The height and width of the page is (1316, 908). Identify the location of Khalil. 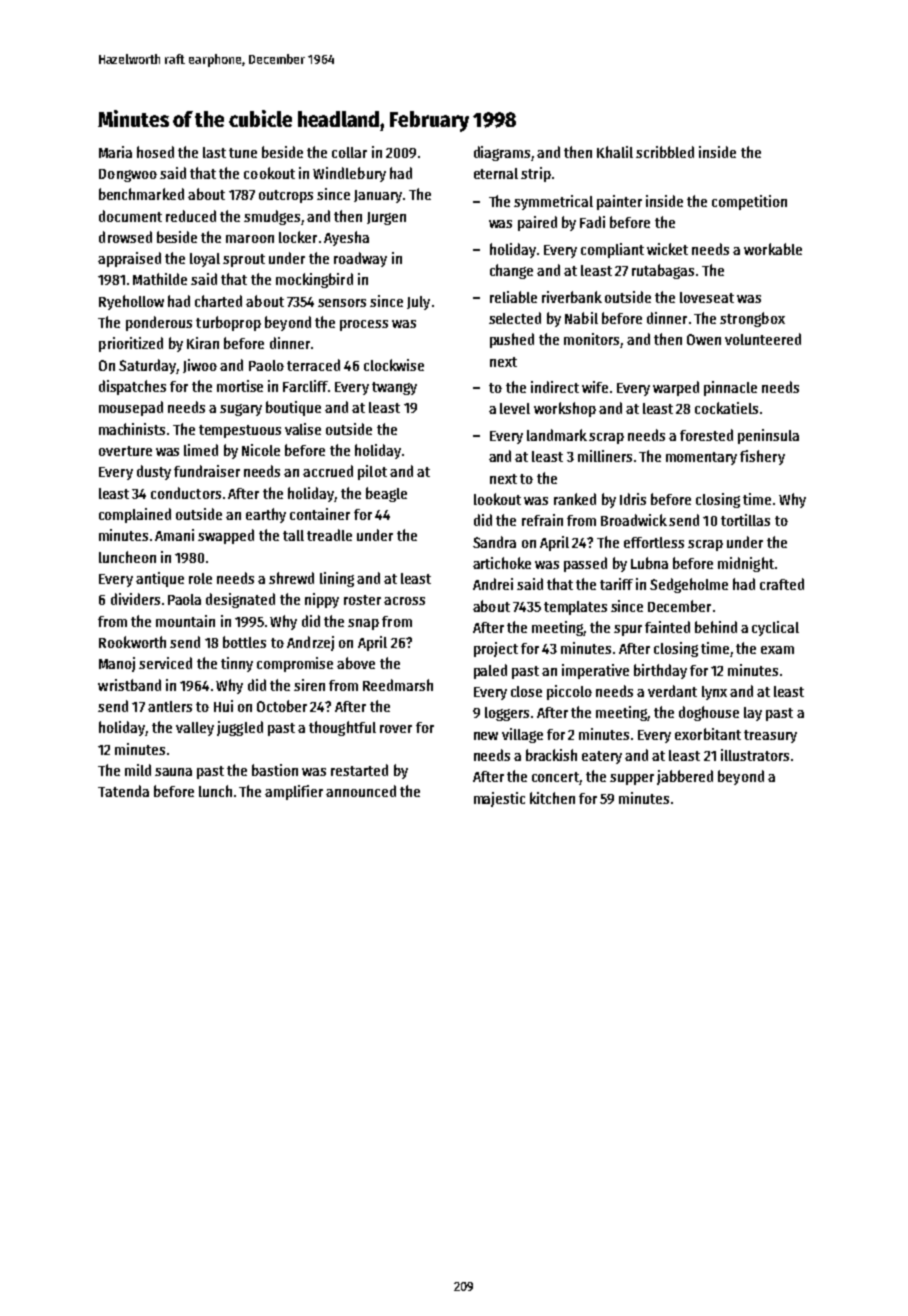
(615, 152).
